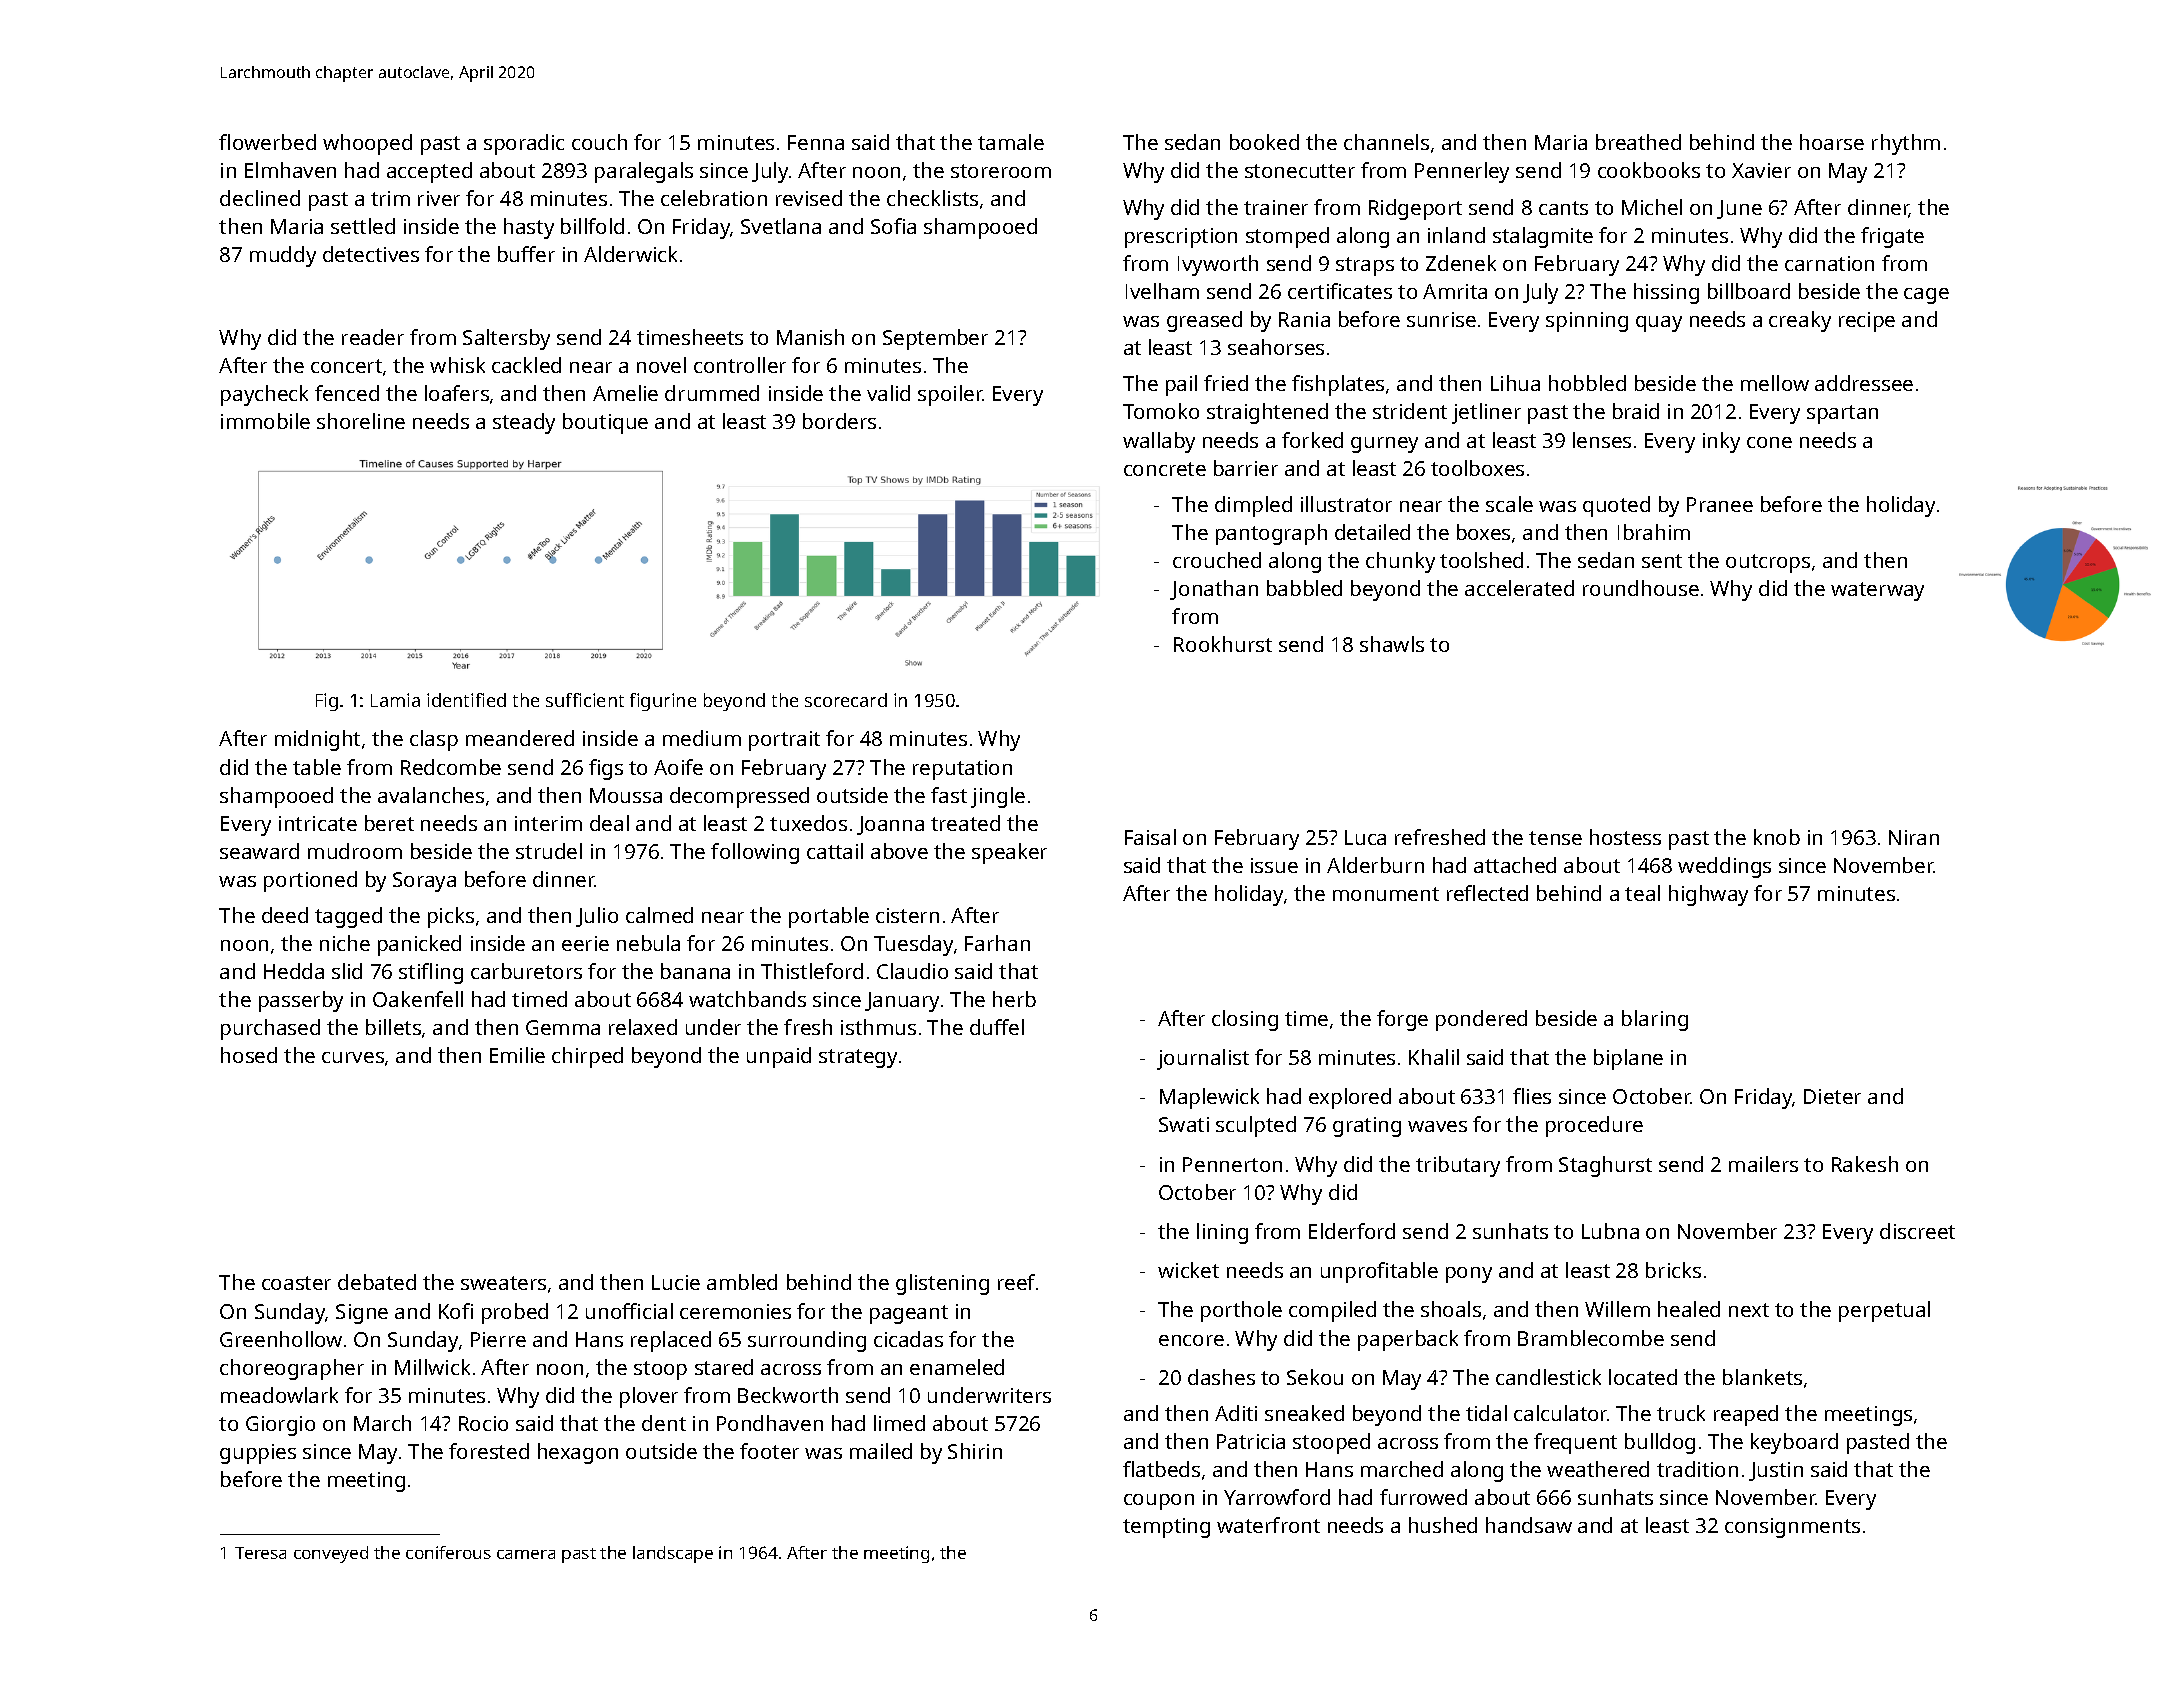 Image resolution: width=2178 pixels, height=1683 pixels. Describe the element at coordinates (371, 254) in the image. I see `detectives` at that location.
